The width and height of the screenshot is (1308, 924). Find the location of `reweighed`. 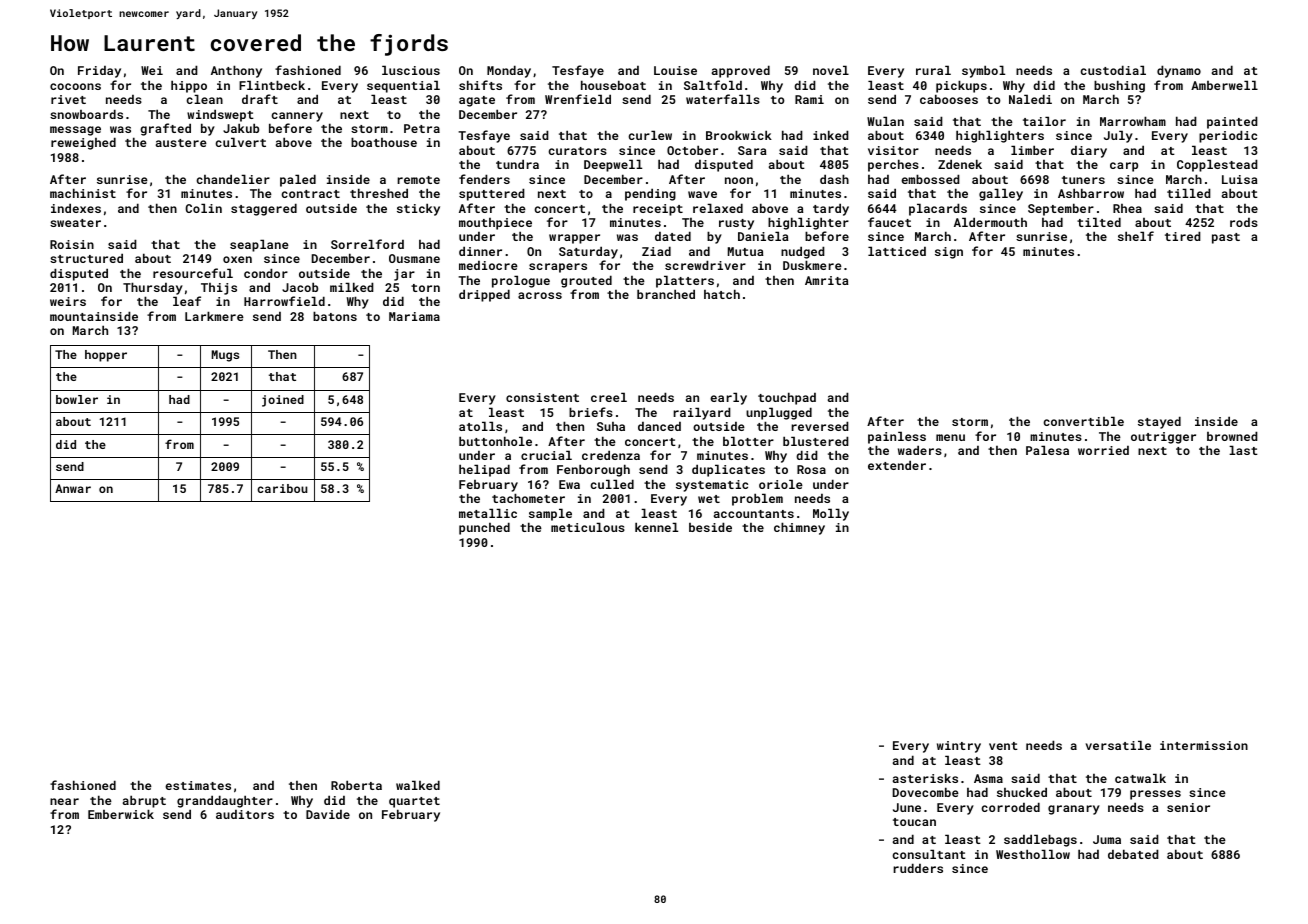

reweighed is located at coordinates (83, 143).
